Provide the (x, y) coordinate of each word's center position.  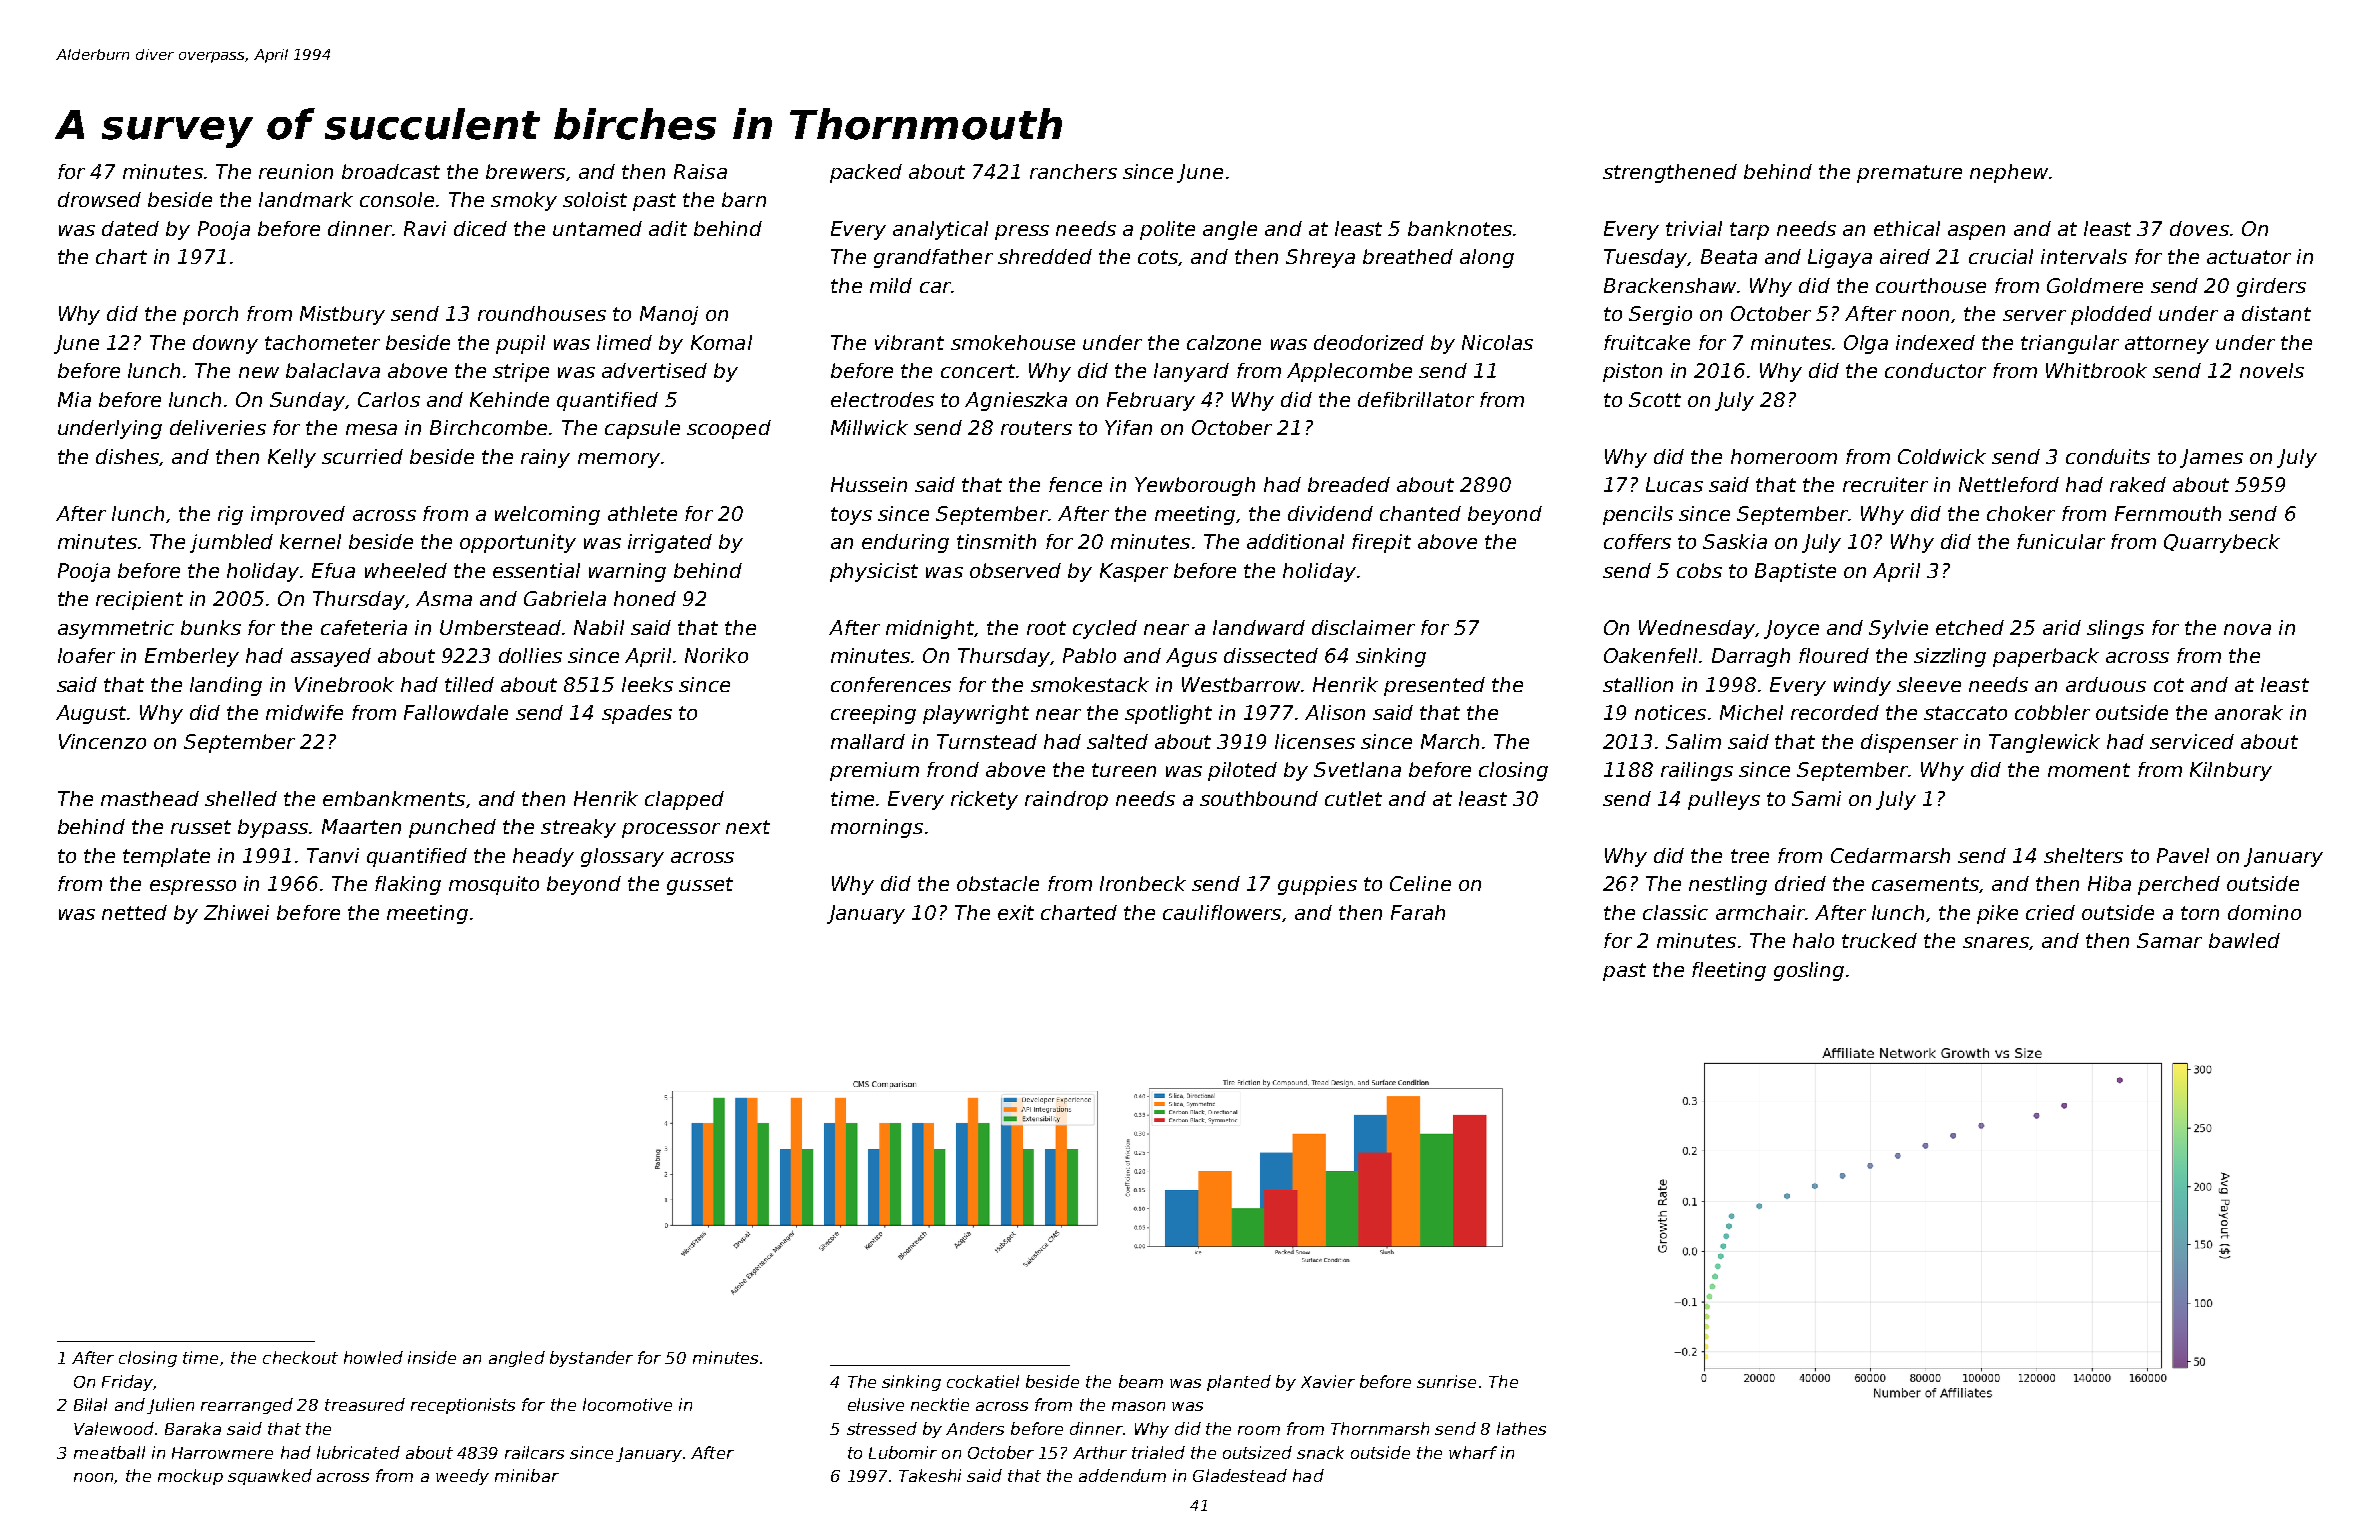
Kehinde (509, 399)
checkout (300, 1357)
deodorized (1369, 342)
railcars (534, 1452)
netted (134, 912)
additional (1295, 541)
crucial (2001, 256)
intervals (2084, 256)
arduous (2106, 684)
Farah (1418, 912)
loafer (86, 655)
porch (210, 315)
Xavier (1328, 1381)
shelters (2083, 855)
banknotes (1460, 228)
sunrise (1446, 1381)
